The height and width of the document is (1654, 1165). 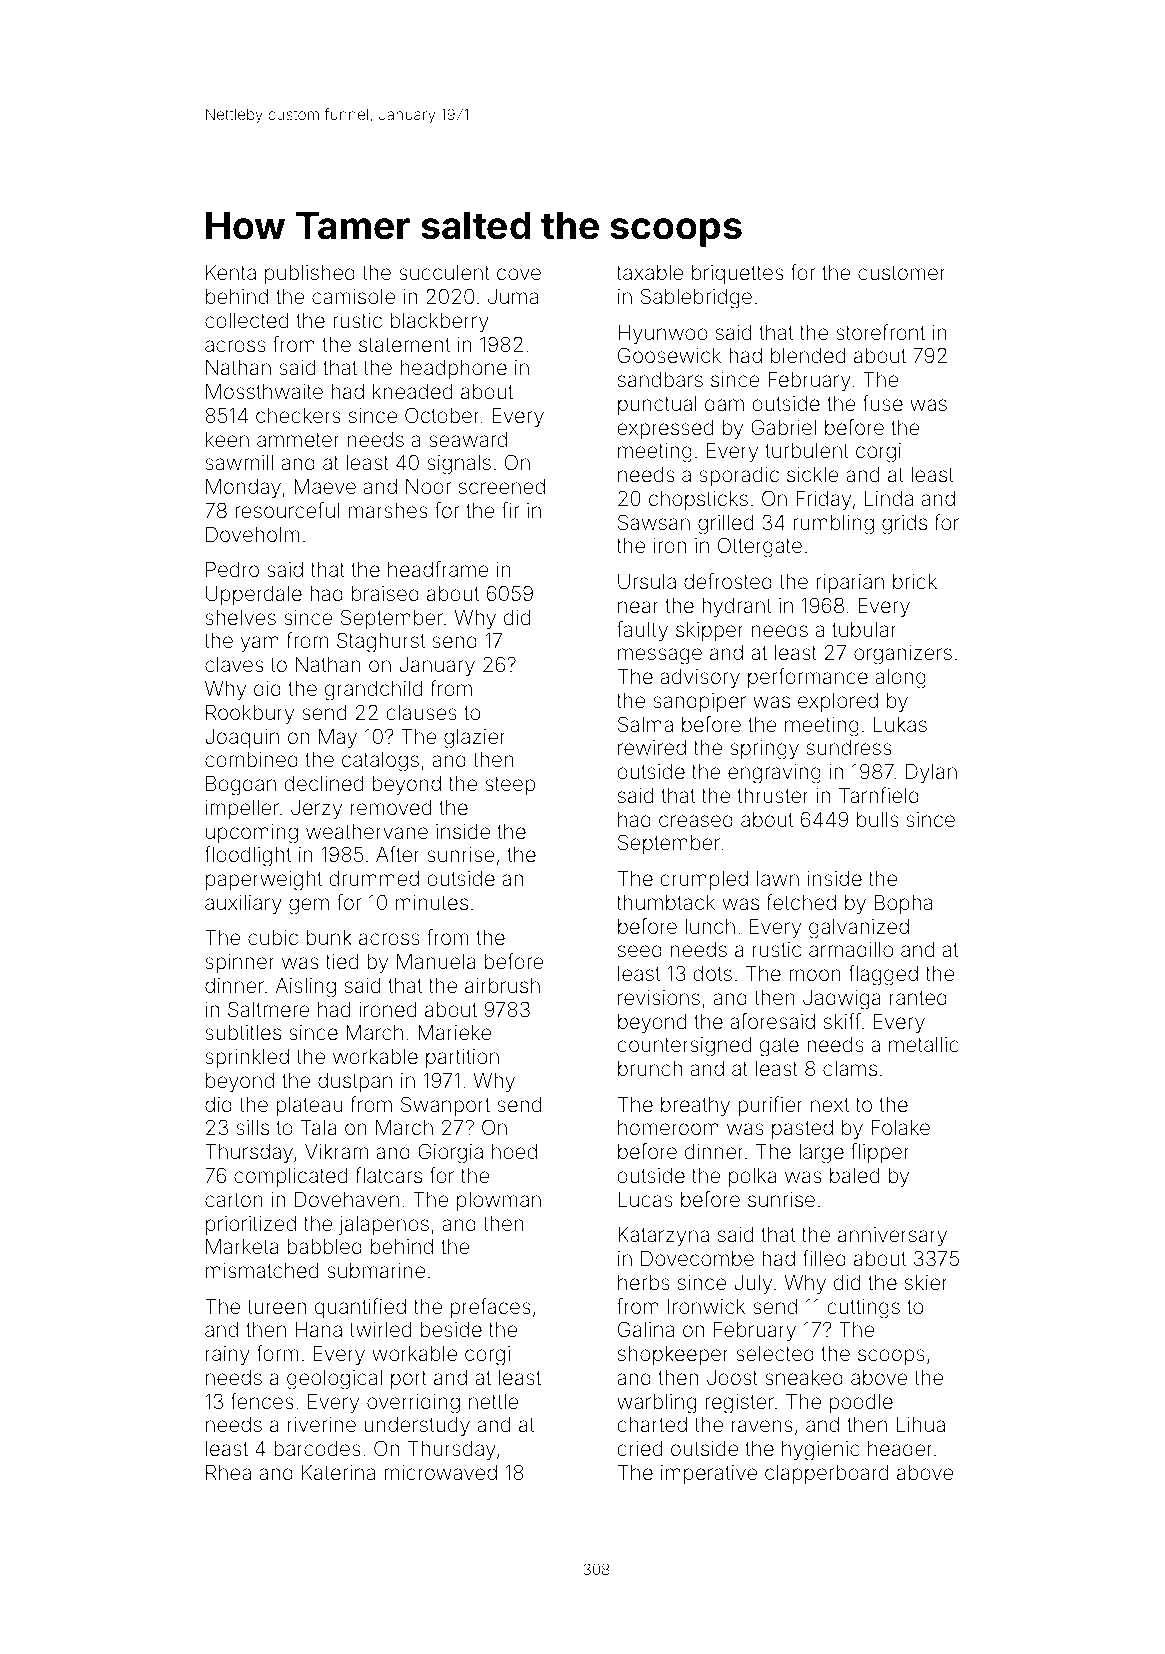 I want to click on clapperboard, so click(x=826, y=1474).
